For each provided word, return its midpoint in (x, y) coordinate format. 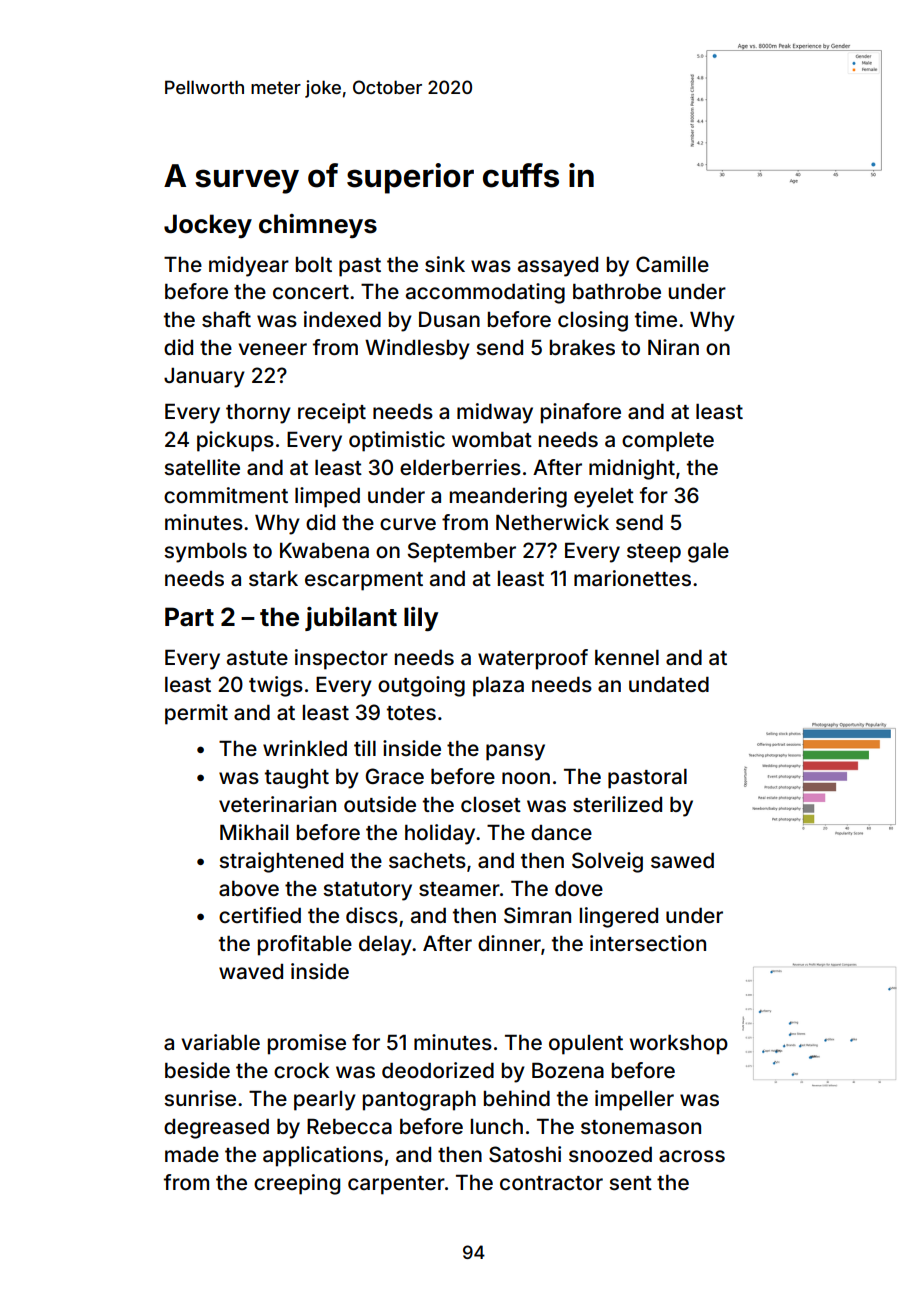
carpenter (396, 1185)
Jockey (208, 226)
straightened (281, 862)
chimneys (318, 226)
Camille (672, 264)
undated (669, 685)
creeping (297, 1184)
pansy (515, 752)
